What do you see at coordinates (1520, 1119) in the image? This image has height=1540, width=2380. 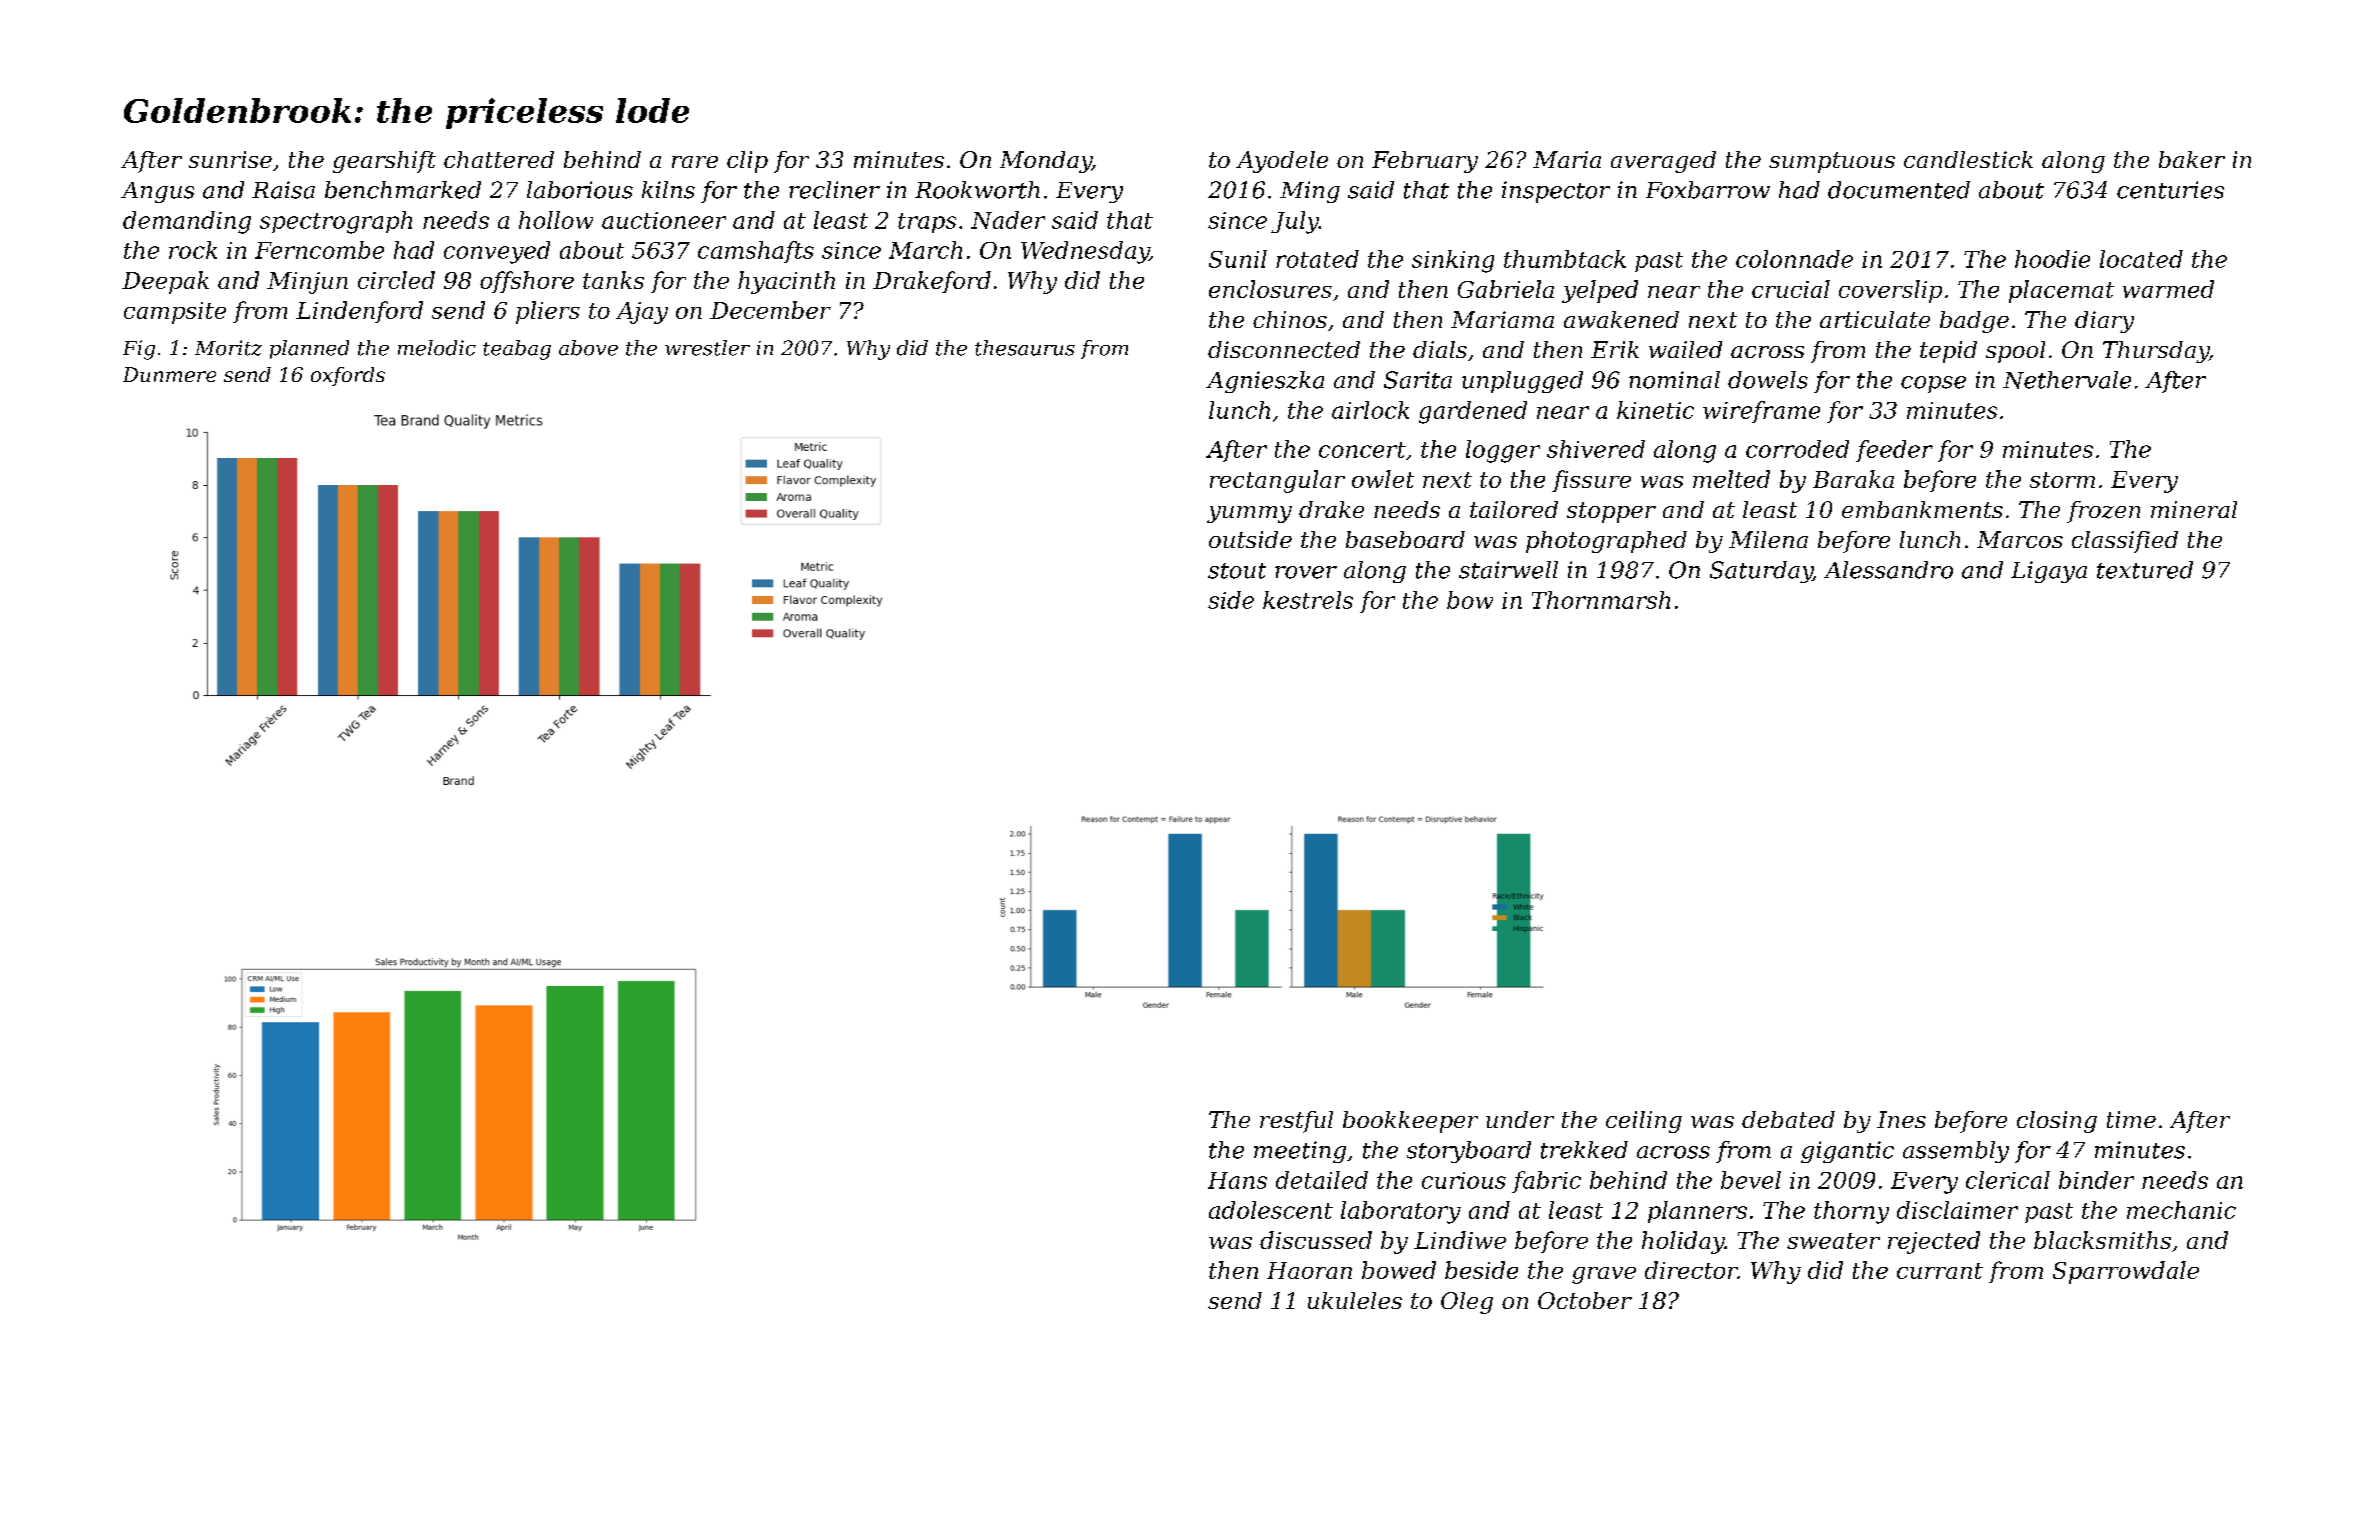 I see `under` at bounding box center [1520, 1119].
